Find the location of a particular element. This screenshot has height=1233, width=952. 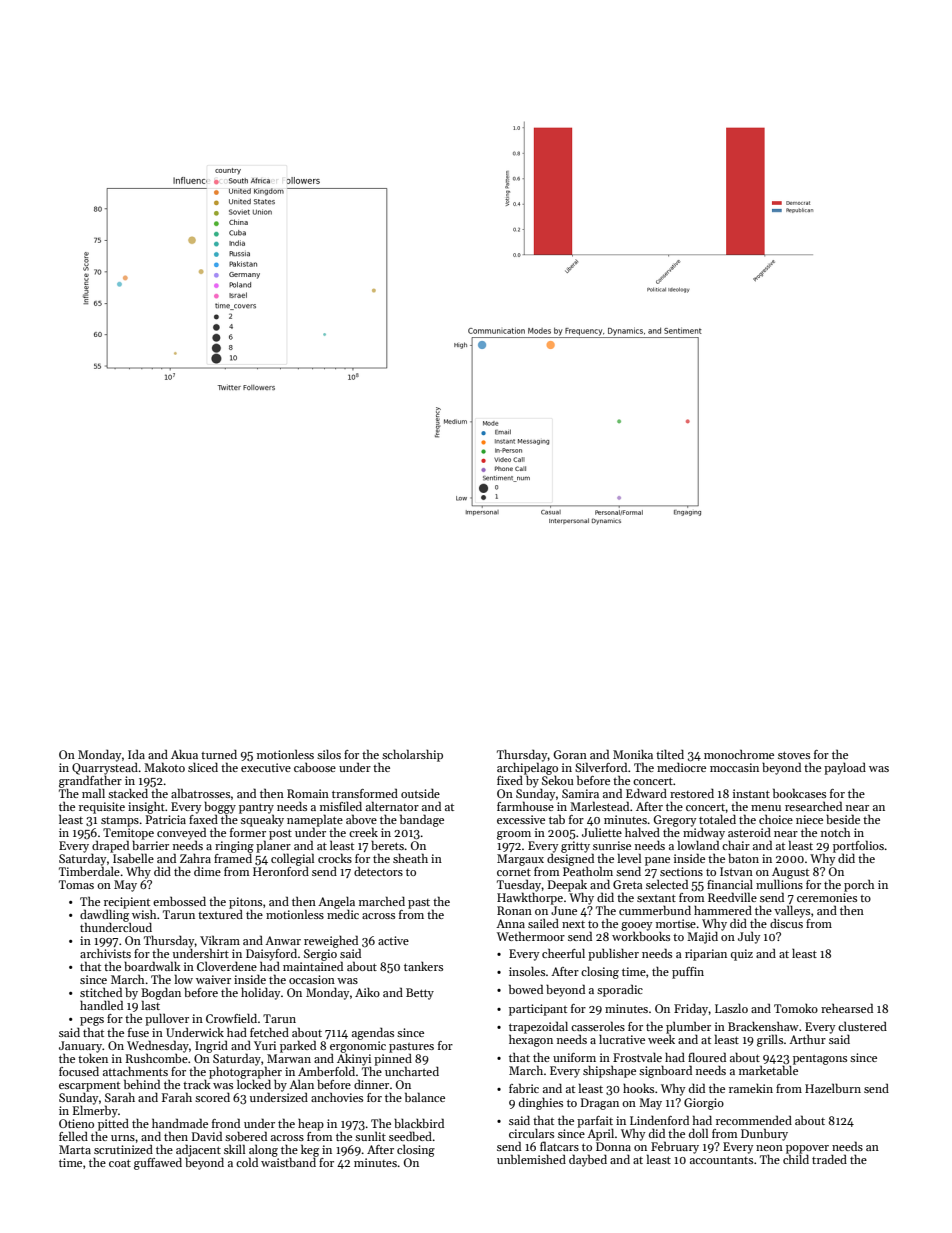

Anwar is located at coordinates (283, 940).
